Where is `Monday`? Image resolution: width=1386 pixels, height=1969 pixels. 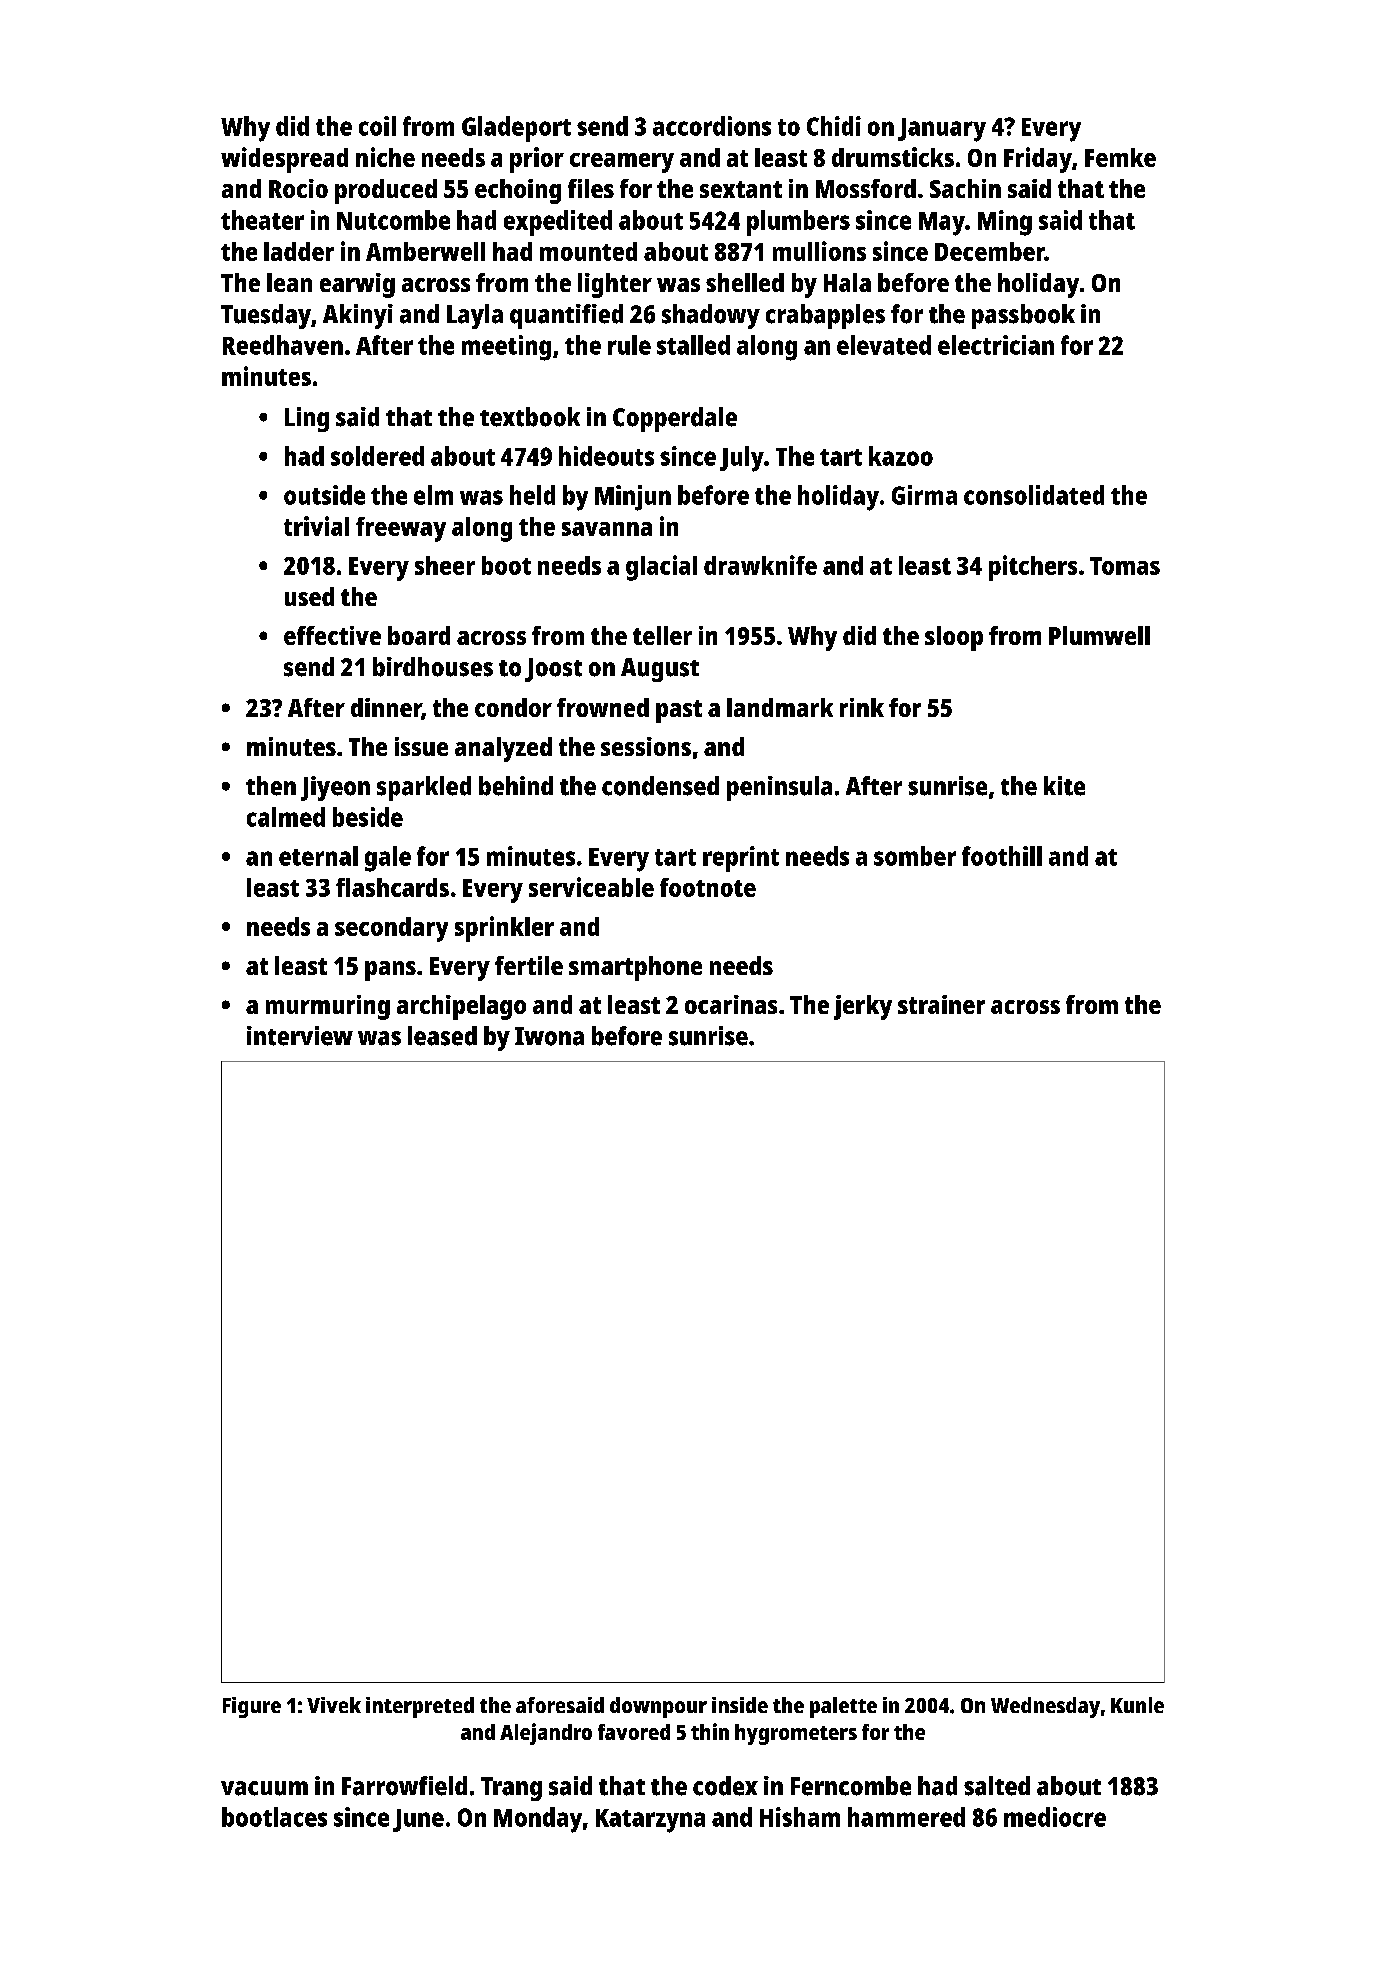
Monday is located at coordinates (538, 1820).
